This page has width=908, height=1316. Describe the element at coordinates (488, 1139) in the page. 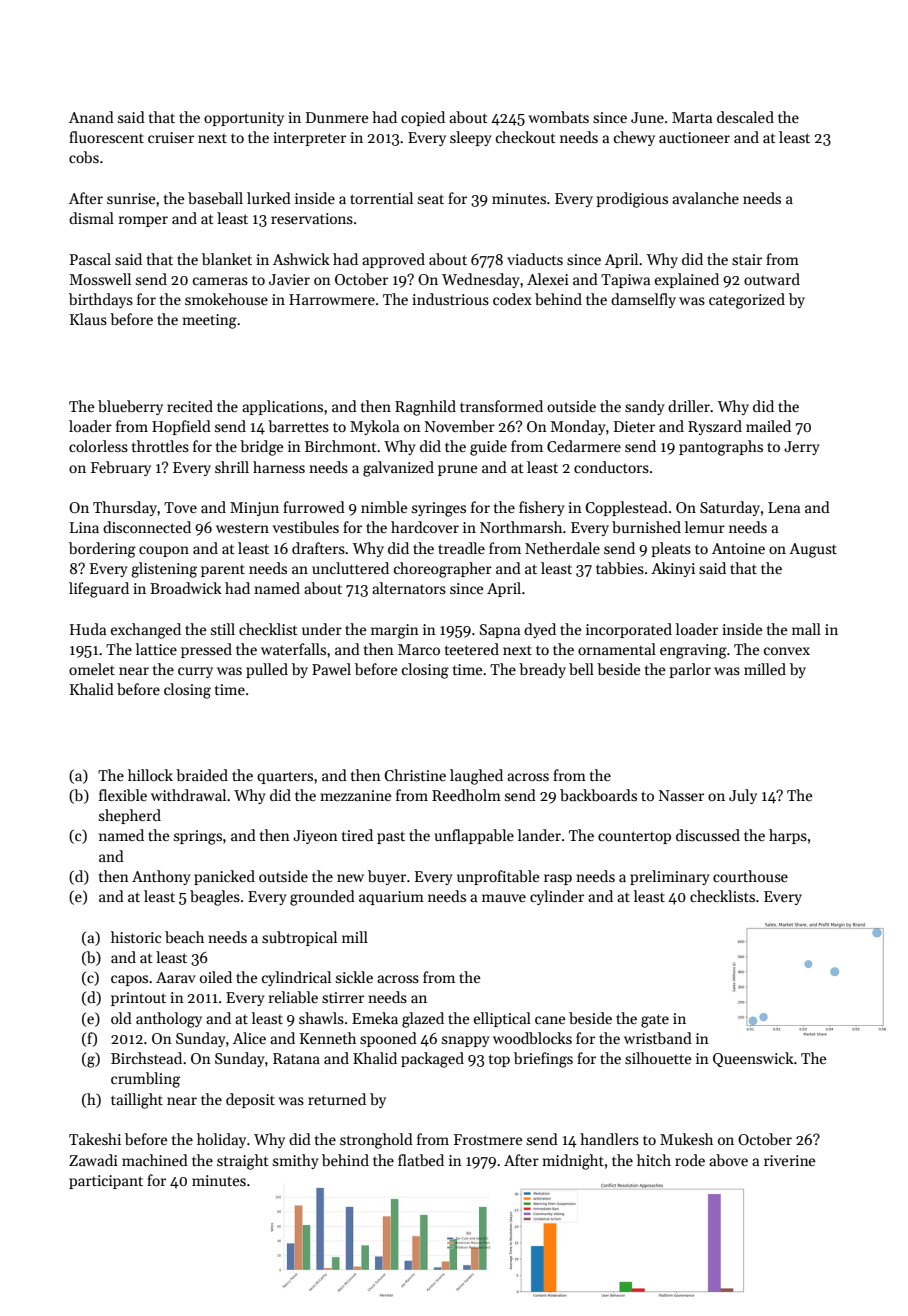

I see `Frostmere` at that location.
